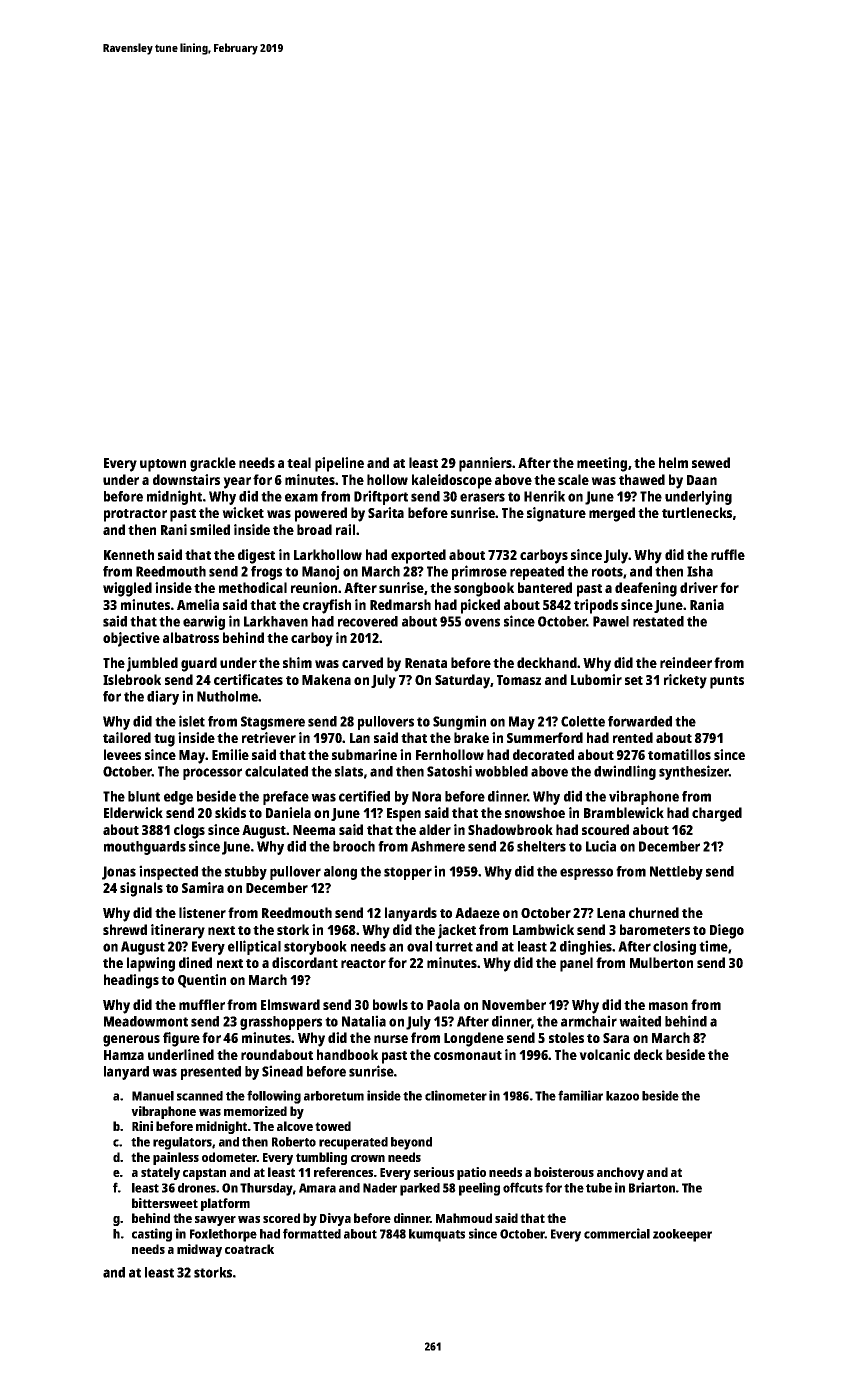 Image resolution: width=849 pixels, height=1400 pixels. What do you see at coordinates (437, 1235) in the document?
I see `kumquats` at bounding box center [437, 1235].
